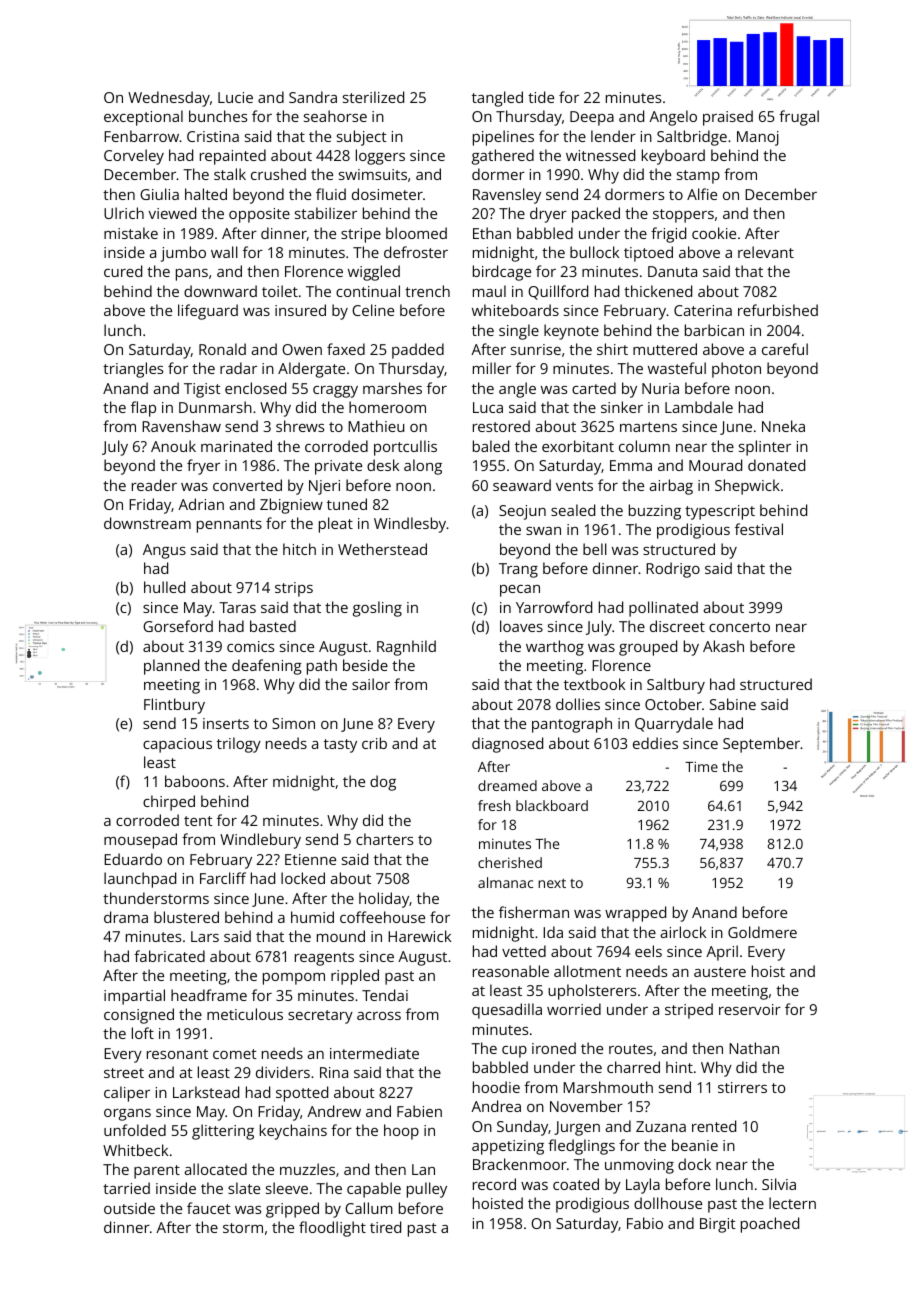 The width and height of the screenshot is (924, 1308). Describe the element at coordinates (754, 1048) in the screenshot. I see `Nathan` at that location.
